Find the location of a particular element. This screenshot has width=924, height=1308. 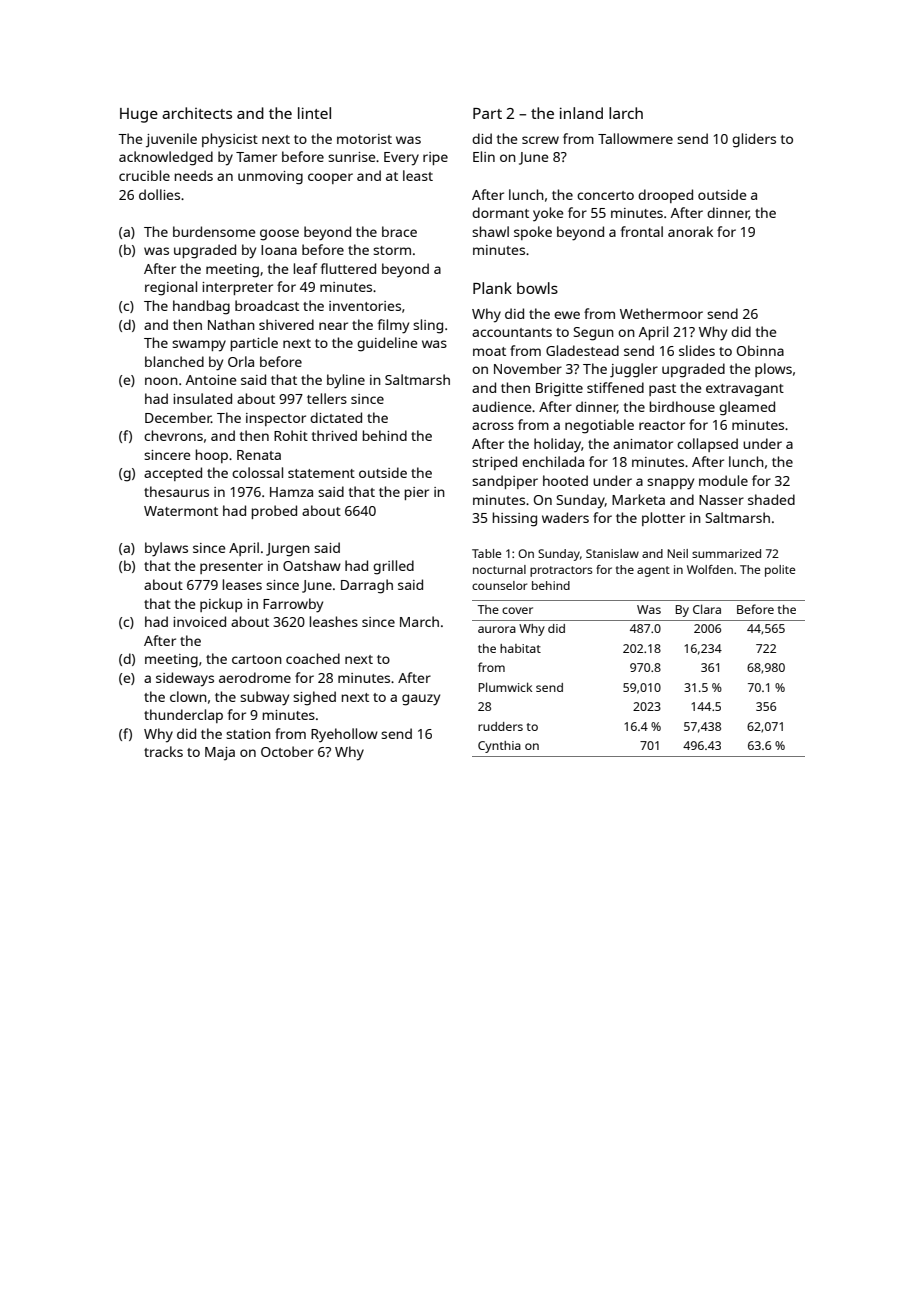

larch is located at coordinates (626, 113).
